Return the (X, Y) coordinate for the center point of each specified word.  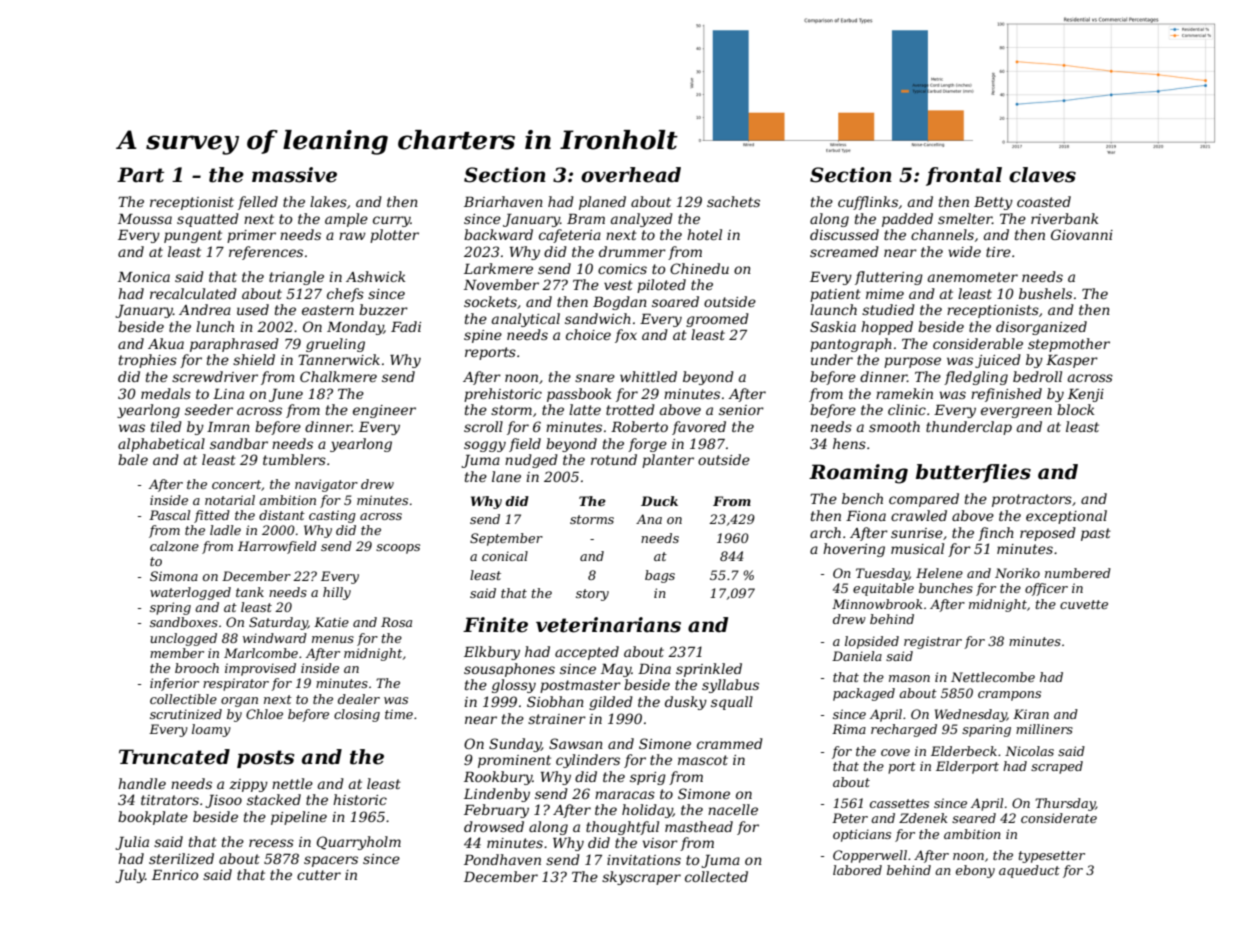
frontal (964, 176)
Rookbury (498, 778)
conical (505, 556)
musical (917, 548)
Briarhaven (503, 201)
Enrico (175, 875)
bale (133, 459)
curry (392, 221)
